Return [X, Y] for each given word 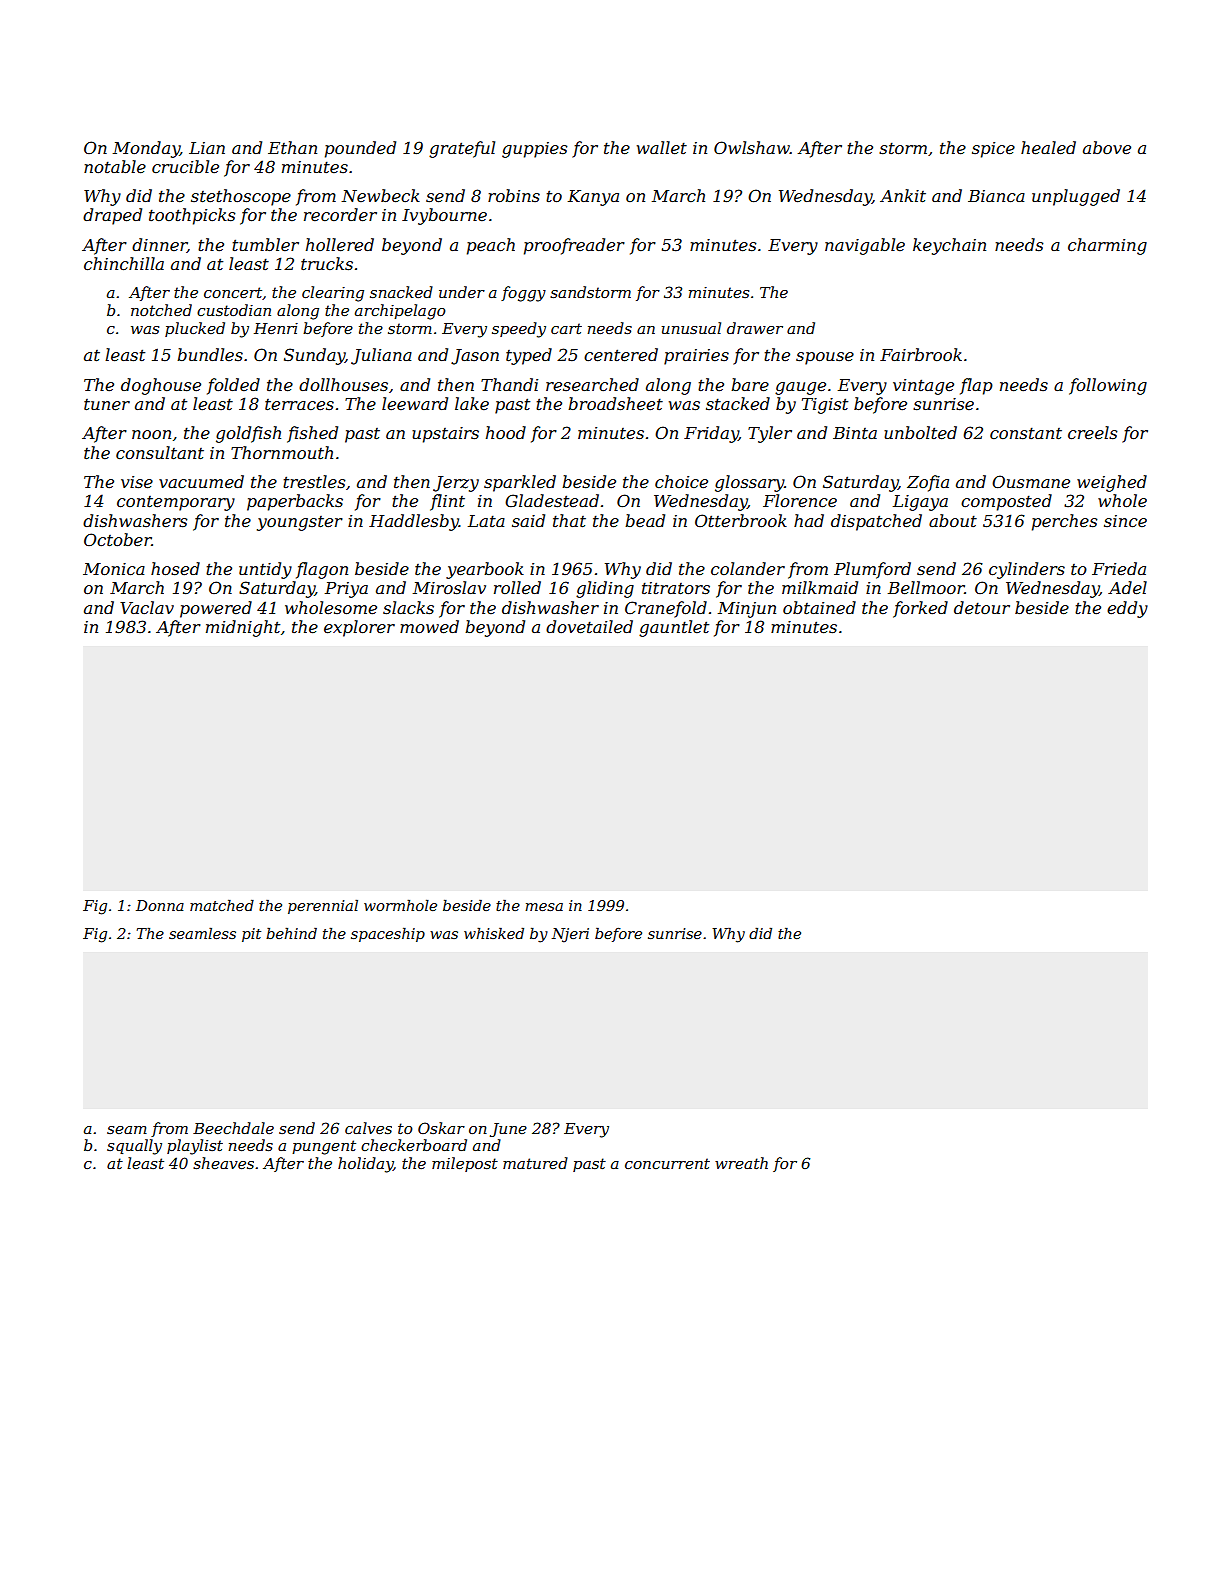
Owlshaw [752, 147]
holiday [365, 1165]
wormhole [400, 905]
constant [1026, 433]
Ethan [292, 147]
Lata [486, 521]
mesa [544, 907]
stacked [738, 403]
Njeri [570, 935]
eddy [1127, 609]
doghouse [161, 386]
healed [1048, 147]
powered [216, 609]
